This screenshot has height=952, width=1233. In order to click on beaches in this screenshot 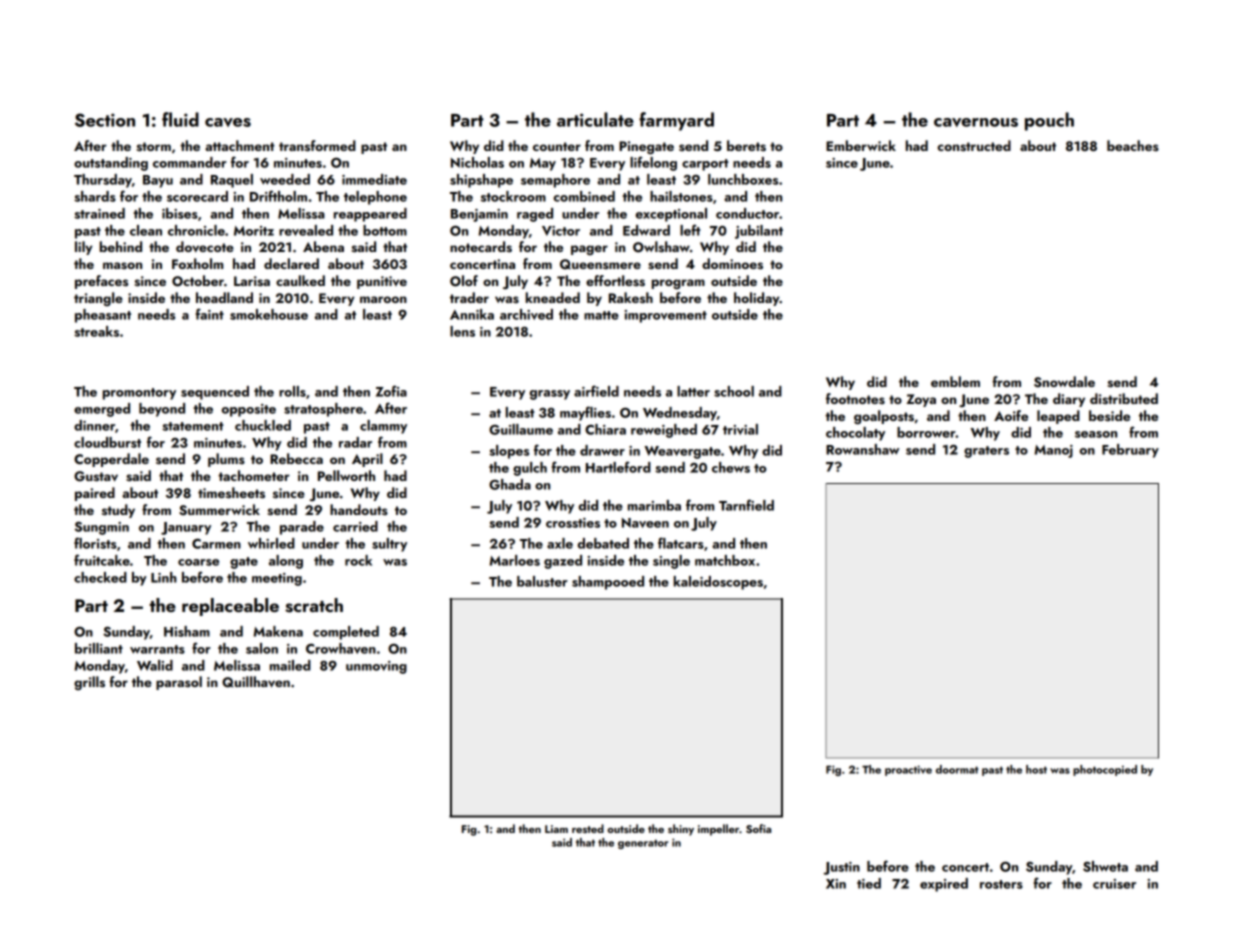, I will do `click(1133, 145)`.
